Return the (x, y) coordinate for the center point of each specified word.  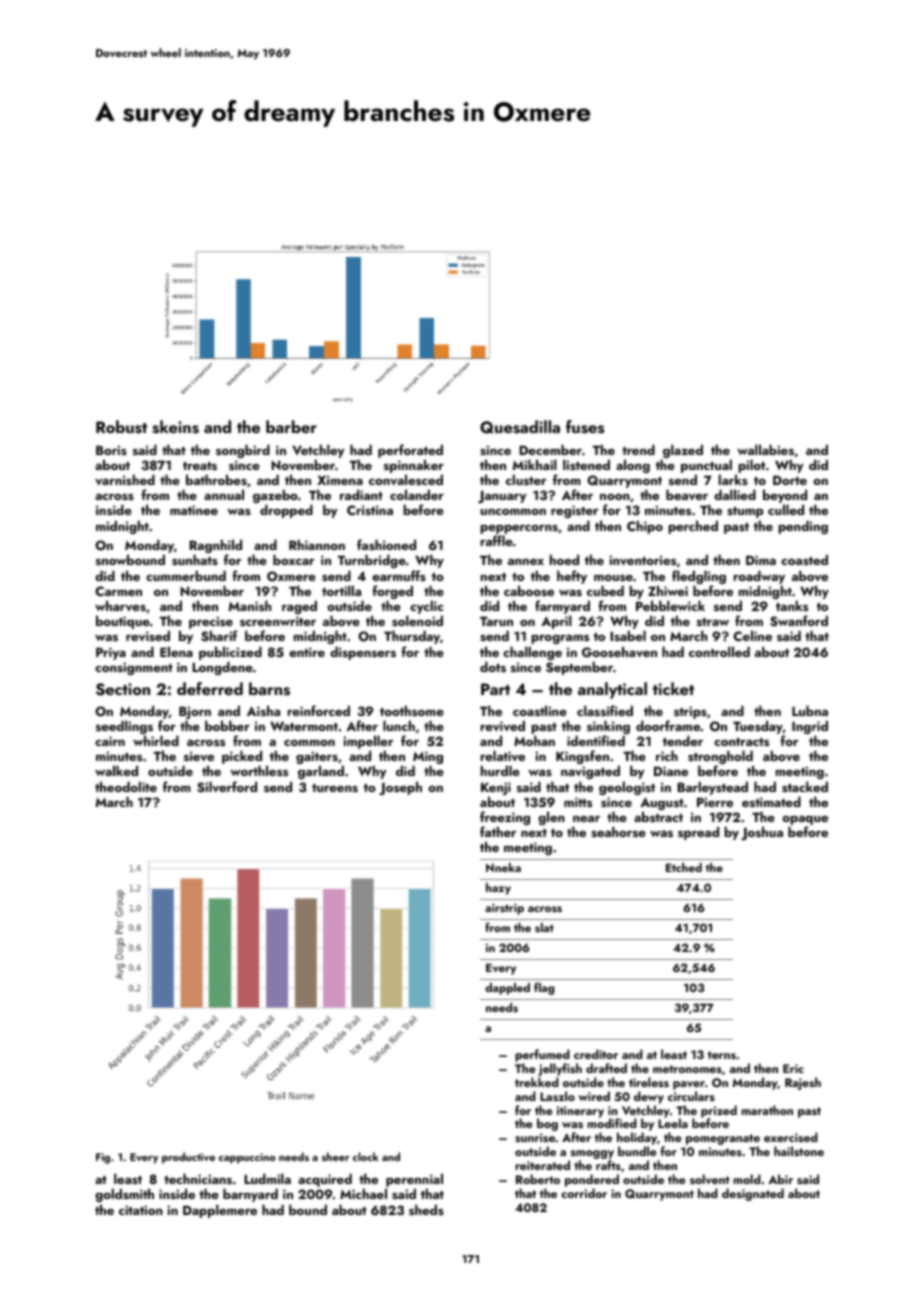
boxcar (293, 559)
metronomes (687, 1069)
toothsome (412, 710)
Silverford (227, 787)
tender (683, 740)
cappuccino (247, 1158)
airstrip (504, 909)
